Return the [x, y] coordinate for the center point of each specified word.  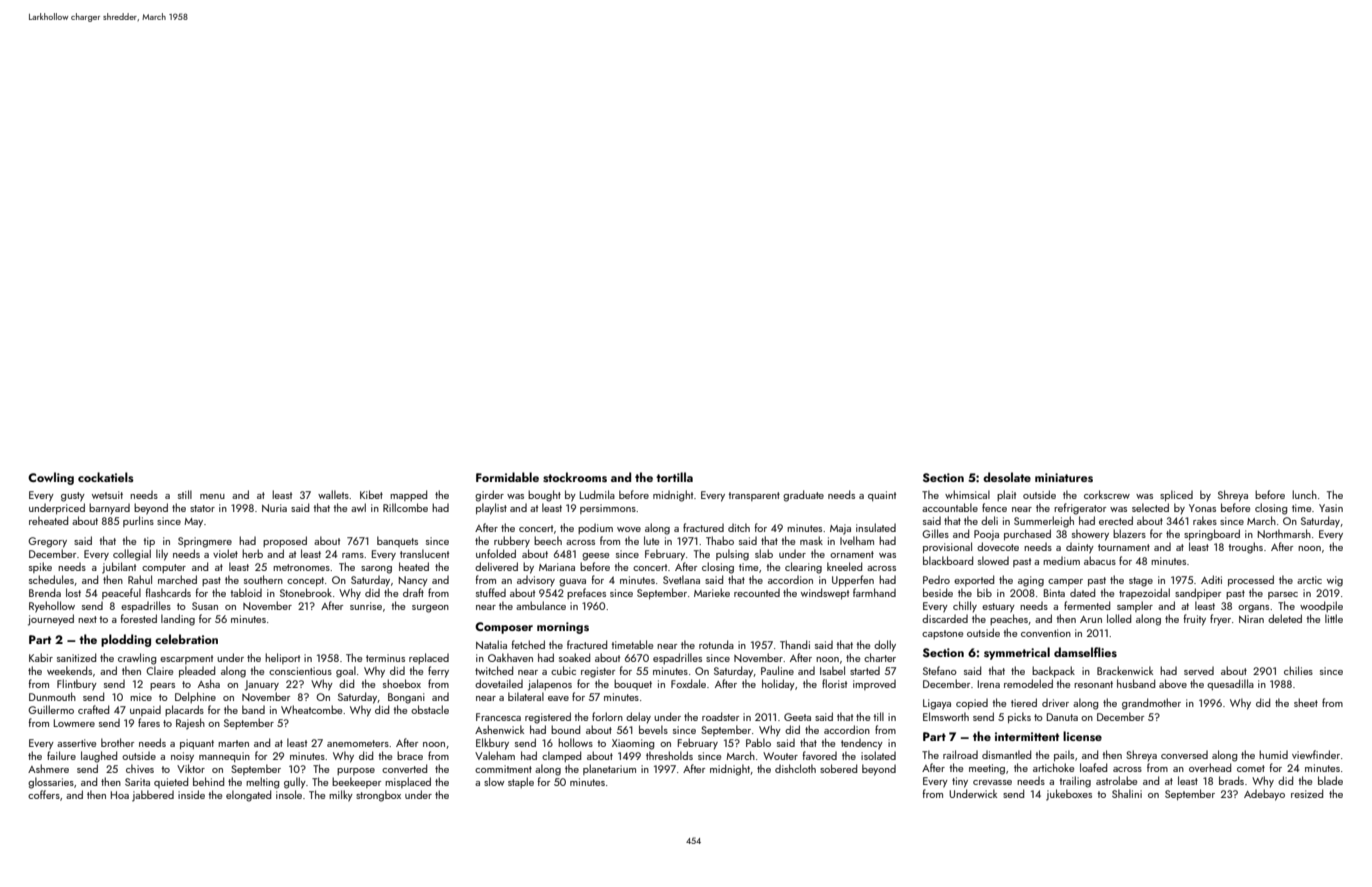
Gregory [47, 542]
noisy [182, 757]
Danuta [1062, 717]
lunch [1304, 494]
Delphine [195, 697]
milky [341, 796]
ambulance [541, 605]
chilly [965, 607]
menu [212, 496]
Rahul [140, 579]
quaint [882, 496]
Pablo [758, 742]
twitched [494, 670]
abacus [1100, 560]
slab [764, 553]
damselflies [1085, 652]
